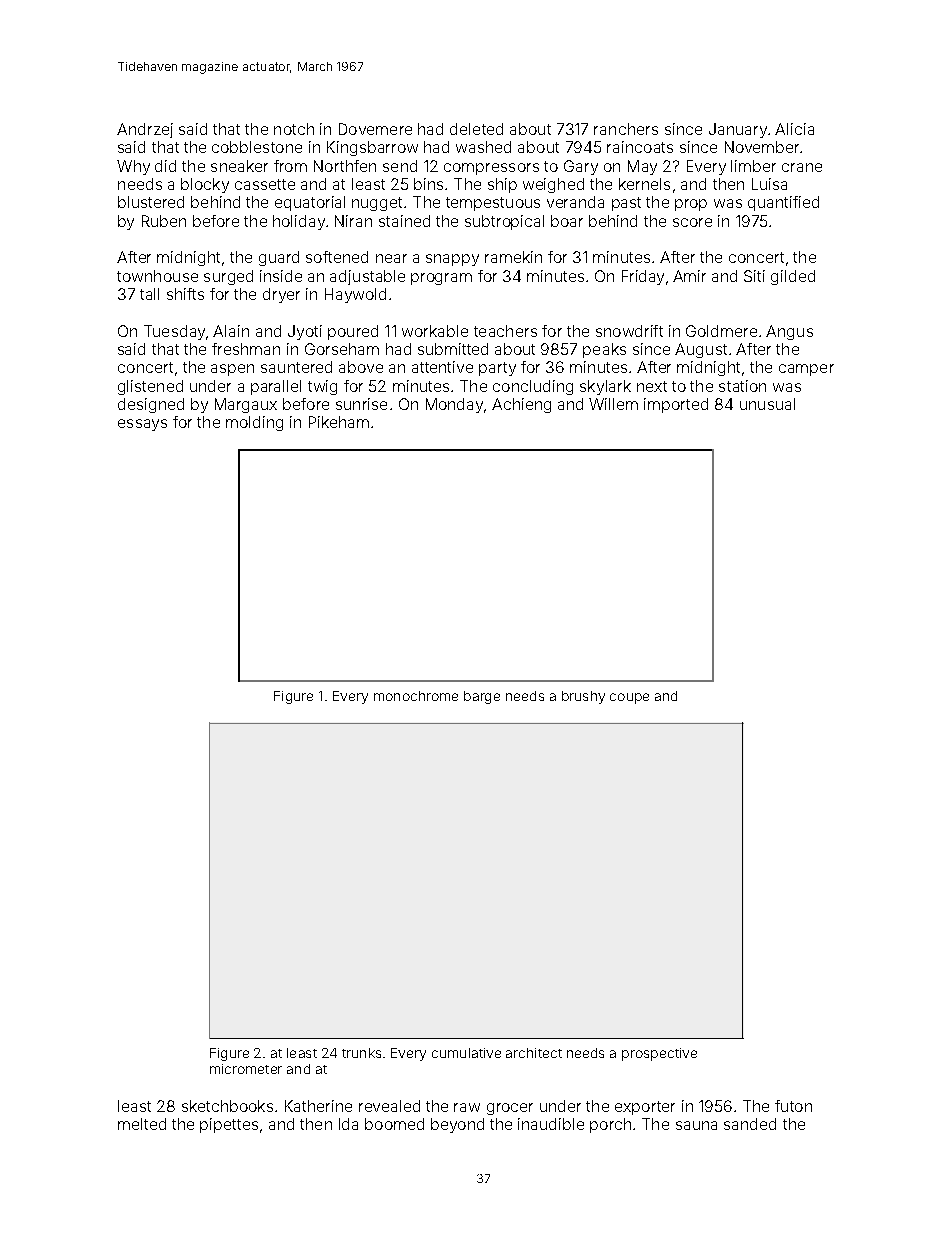 The image size is (952, 1233). Describe the element at coordinates (482, 697) in the page. I see `barge` at that location.
